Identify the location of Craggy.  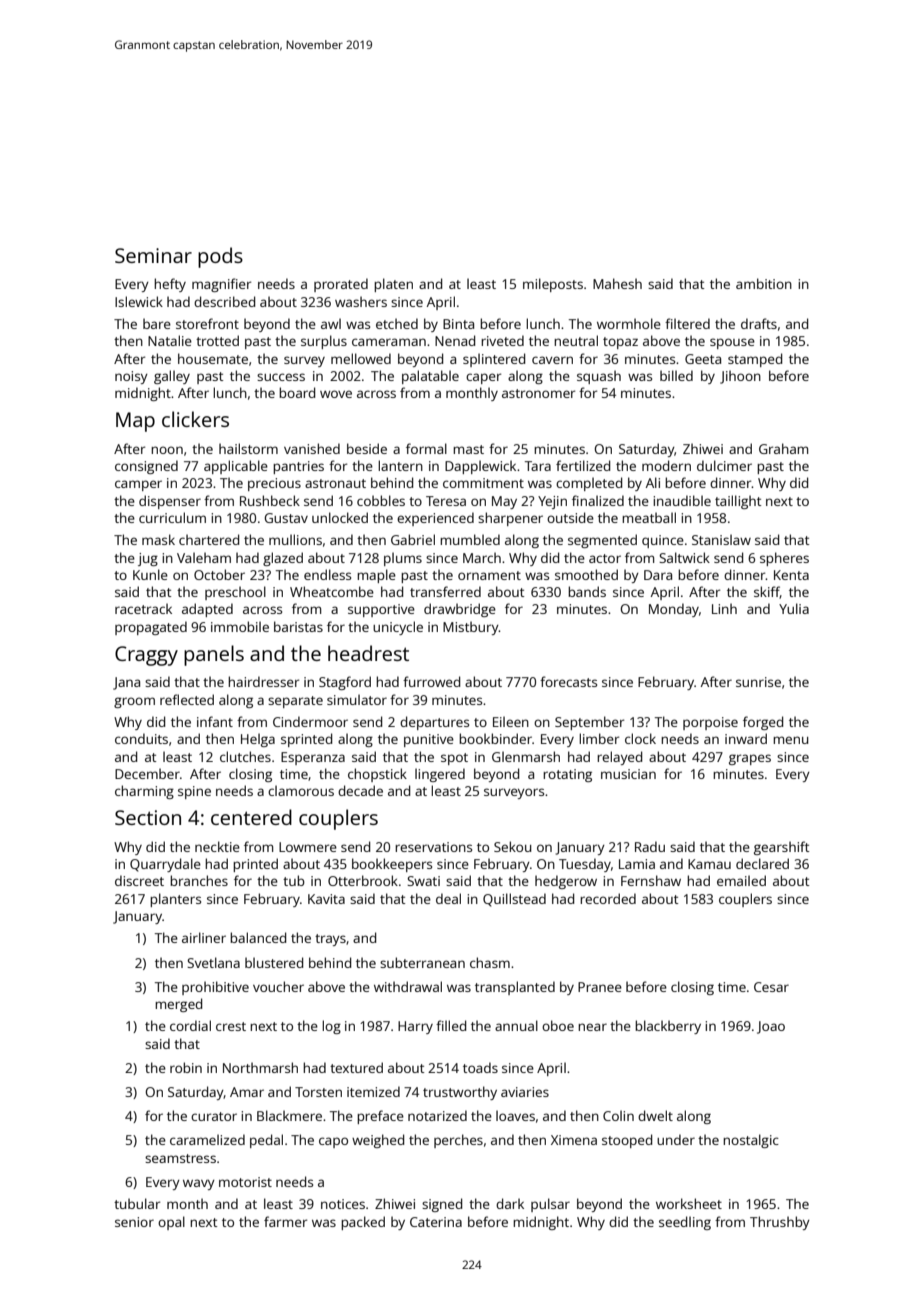
(146, 656).
